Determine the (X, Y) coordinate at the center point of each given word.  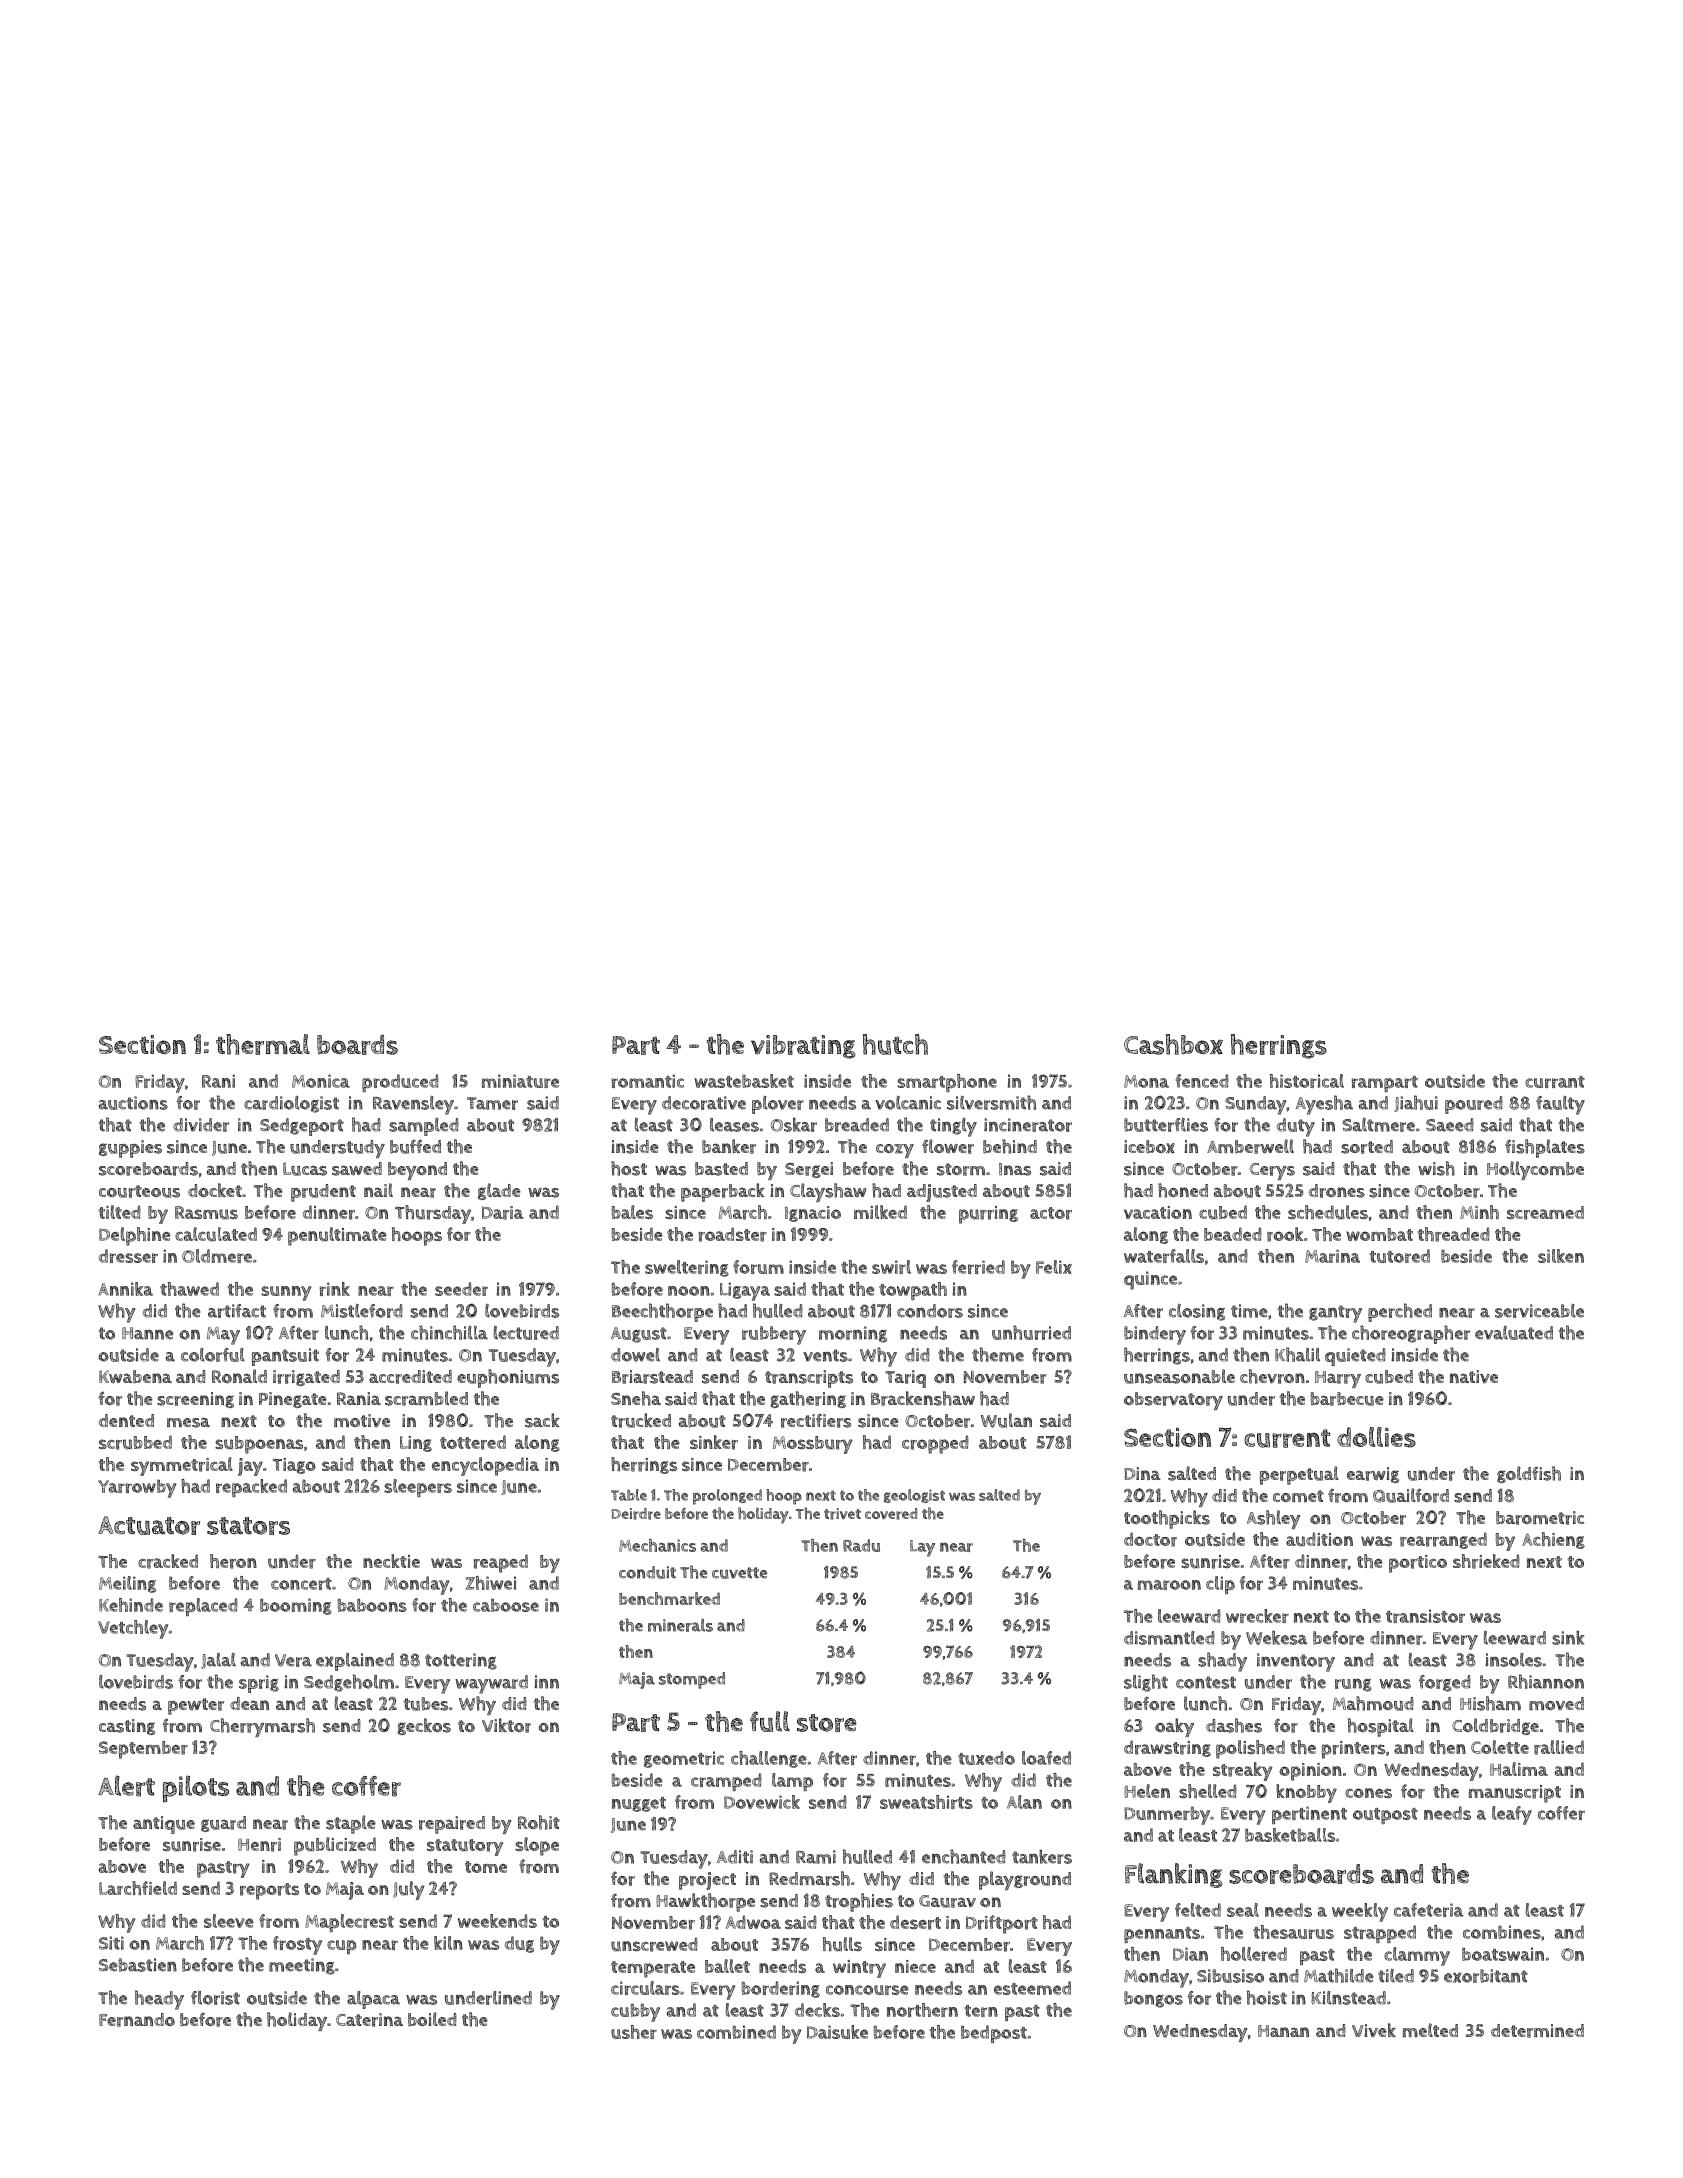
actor (1051, 1213)
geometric (684, 1759)
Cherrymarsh (262, 1727)
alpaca (373, 2000)
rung (1353, 1685)
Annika (125, 1289)
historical (1307, 1081)
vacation (1158, 1212)
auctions (133, 1103)
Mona (1146, 1081)
